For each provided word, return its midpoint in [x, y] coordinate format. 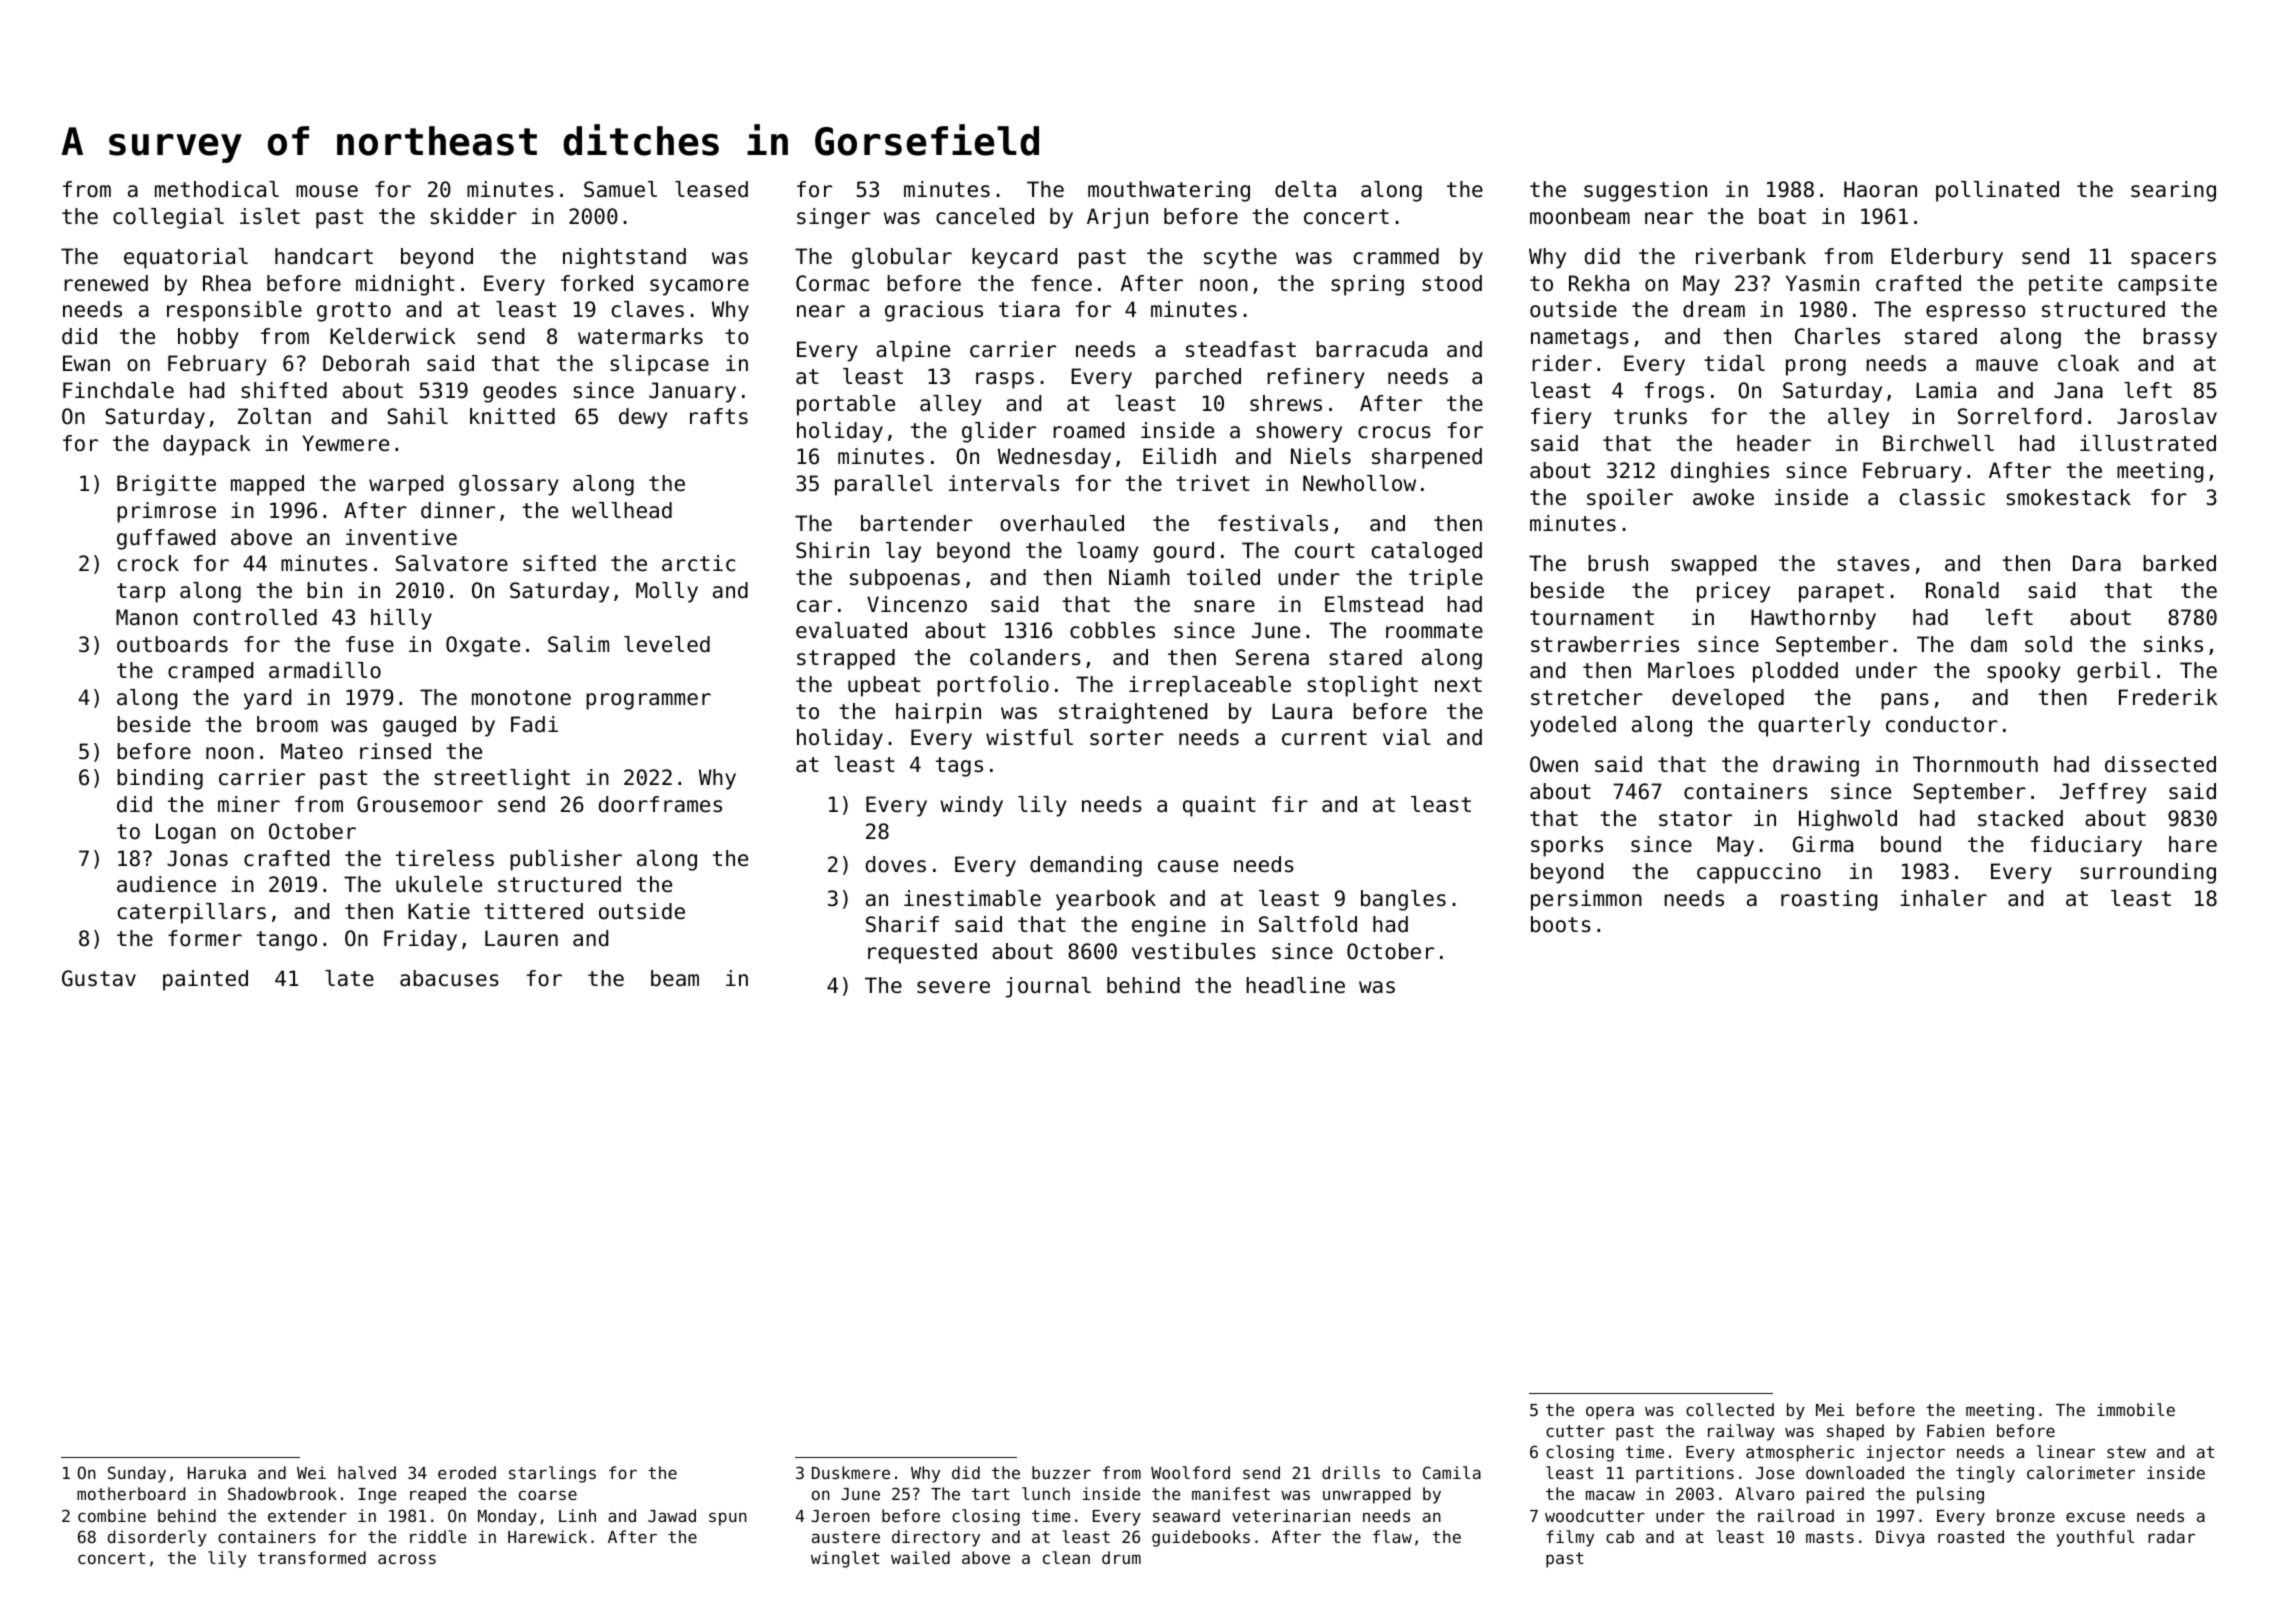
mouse [327, 191]
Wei [311, 1472]
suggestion [1645, 191]
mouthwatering [1169, 191]
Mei [1830, 1409]
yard [267, 699]
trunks [1650, 416]
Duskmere [851, 1472]
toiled [1223, 577]
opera [1610, 1413]
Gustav [99, 978]
